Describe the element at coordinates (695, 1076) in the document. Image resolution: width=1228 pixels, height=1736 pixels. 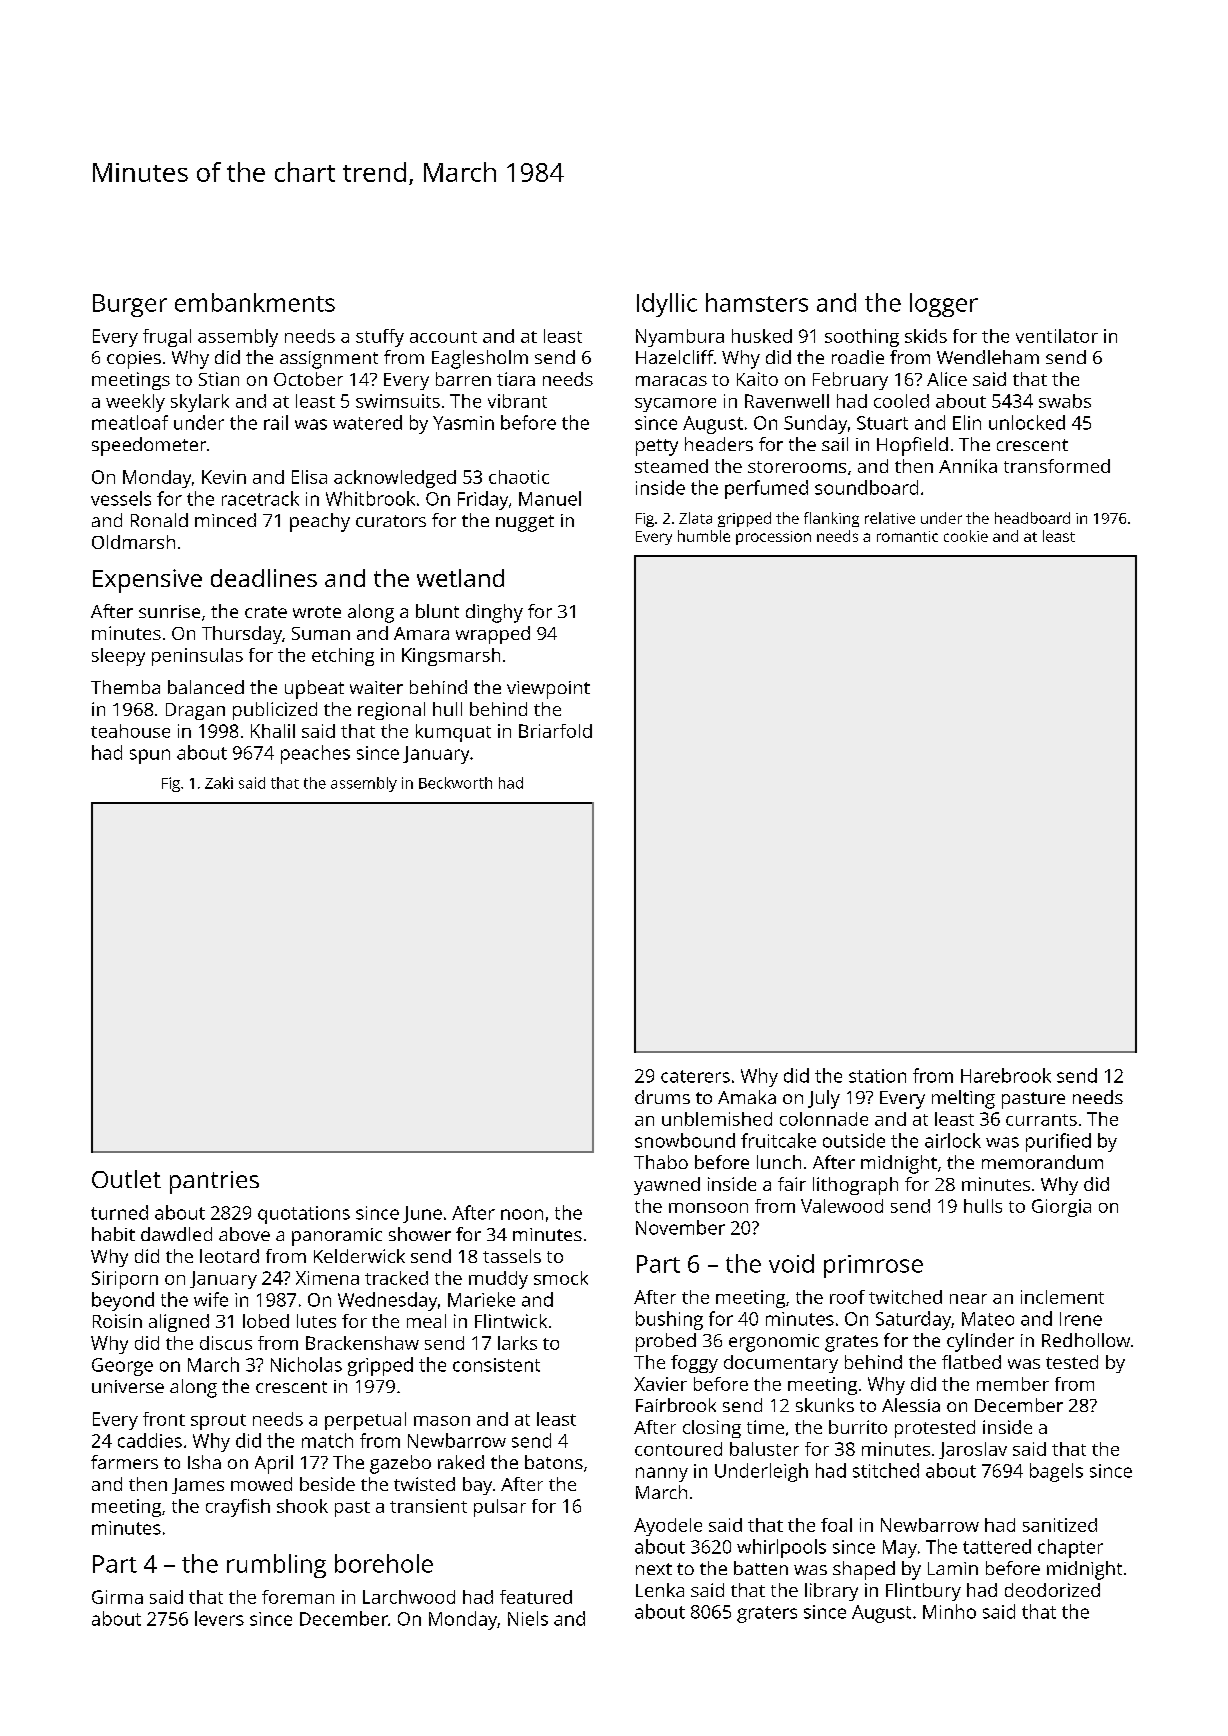
I see `caterers` at that location.
